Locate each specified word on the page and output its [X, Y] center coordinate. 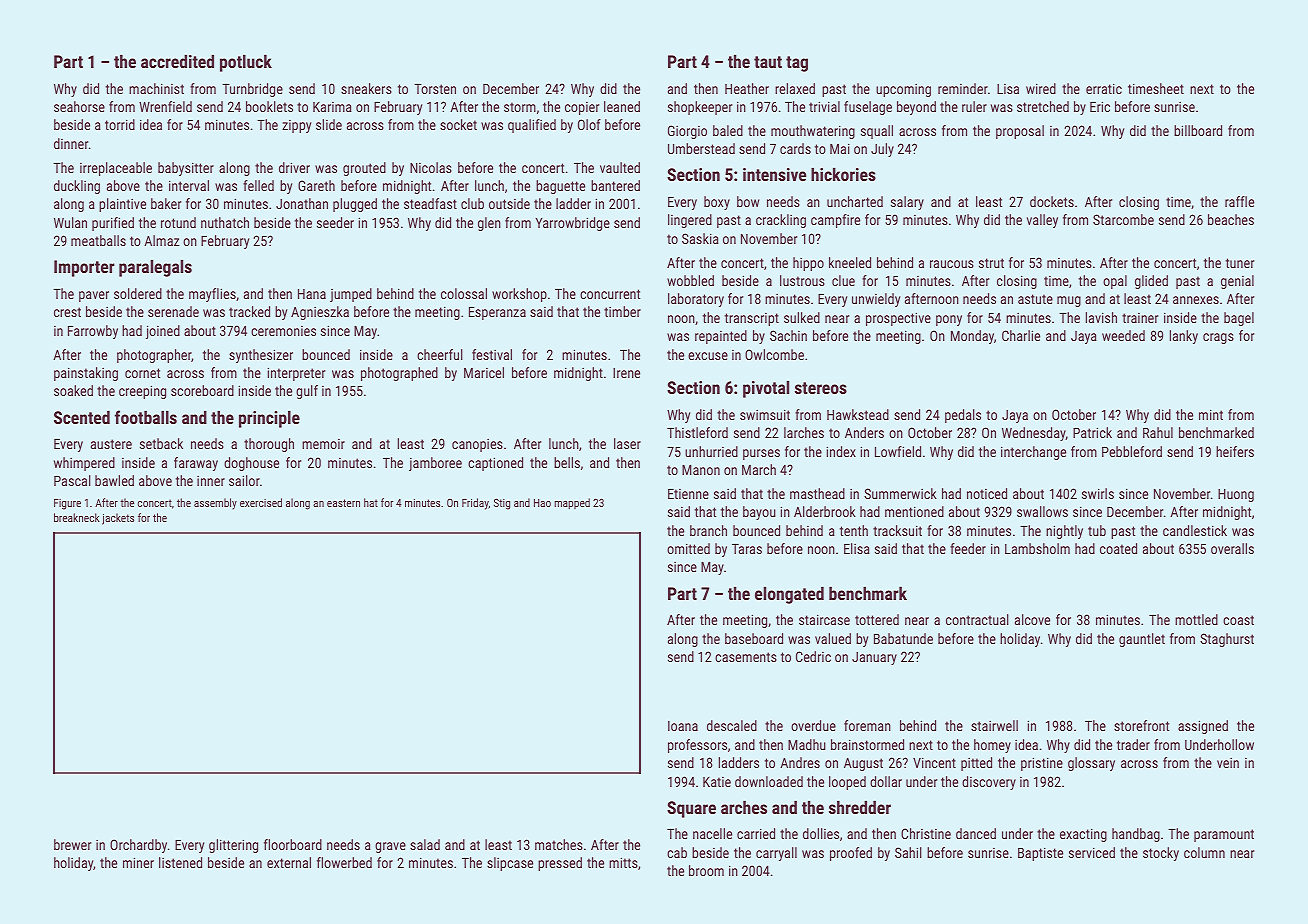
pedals [963, 416]
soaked [73, 390]
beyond [916, 108]
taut [768, 62]
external [289, 862]
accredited [177, 61]
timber [622, 311]
